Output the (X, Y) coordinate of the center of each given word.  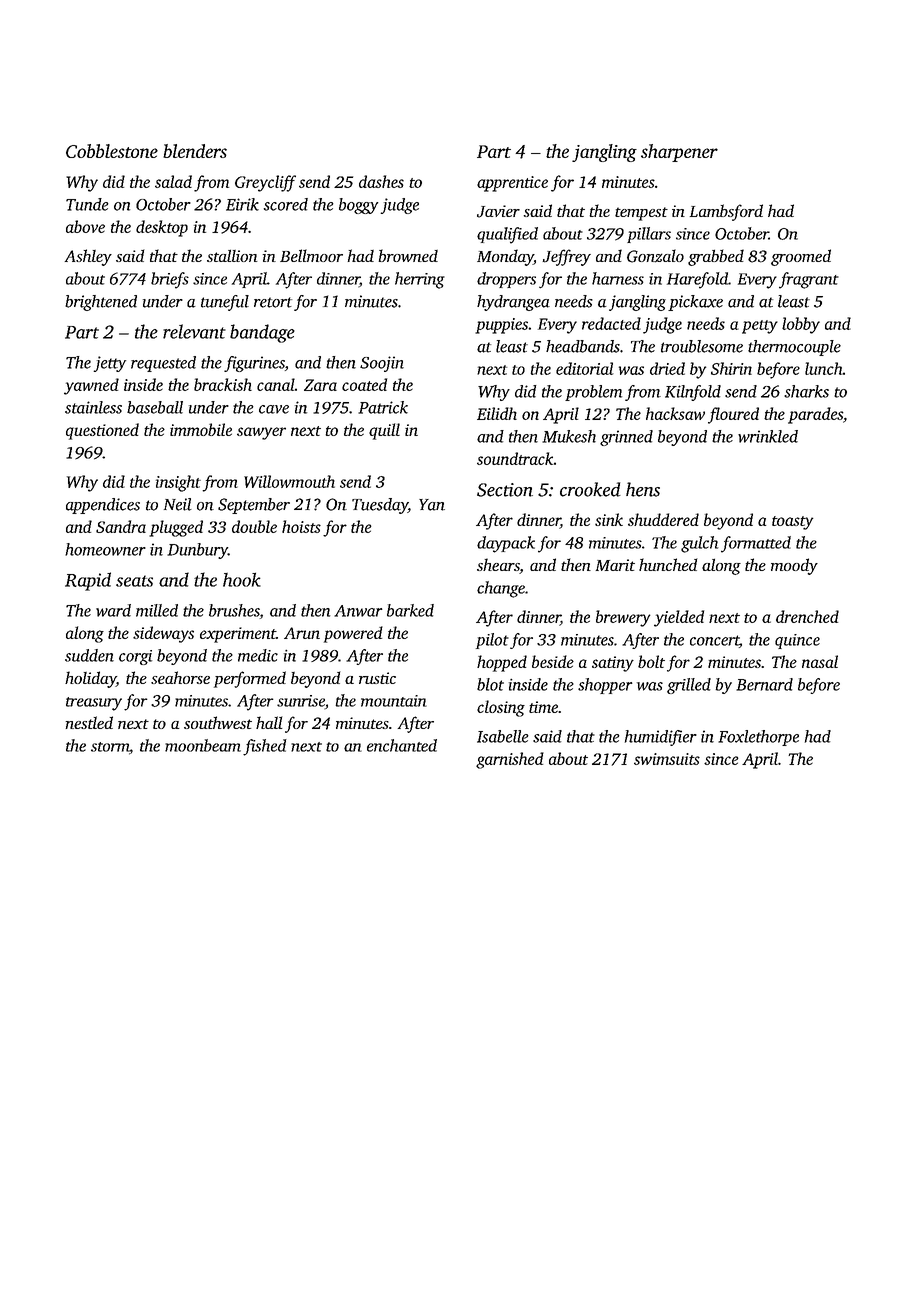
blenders (195, 151)
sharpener (679, 153)
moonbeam (203, 745)
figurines (254, 364)
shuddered (663, 519)
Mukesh (569, 436)
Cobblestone (112, 151)
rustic (377, 678)
